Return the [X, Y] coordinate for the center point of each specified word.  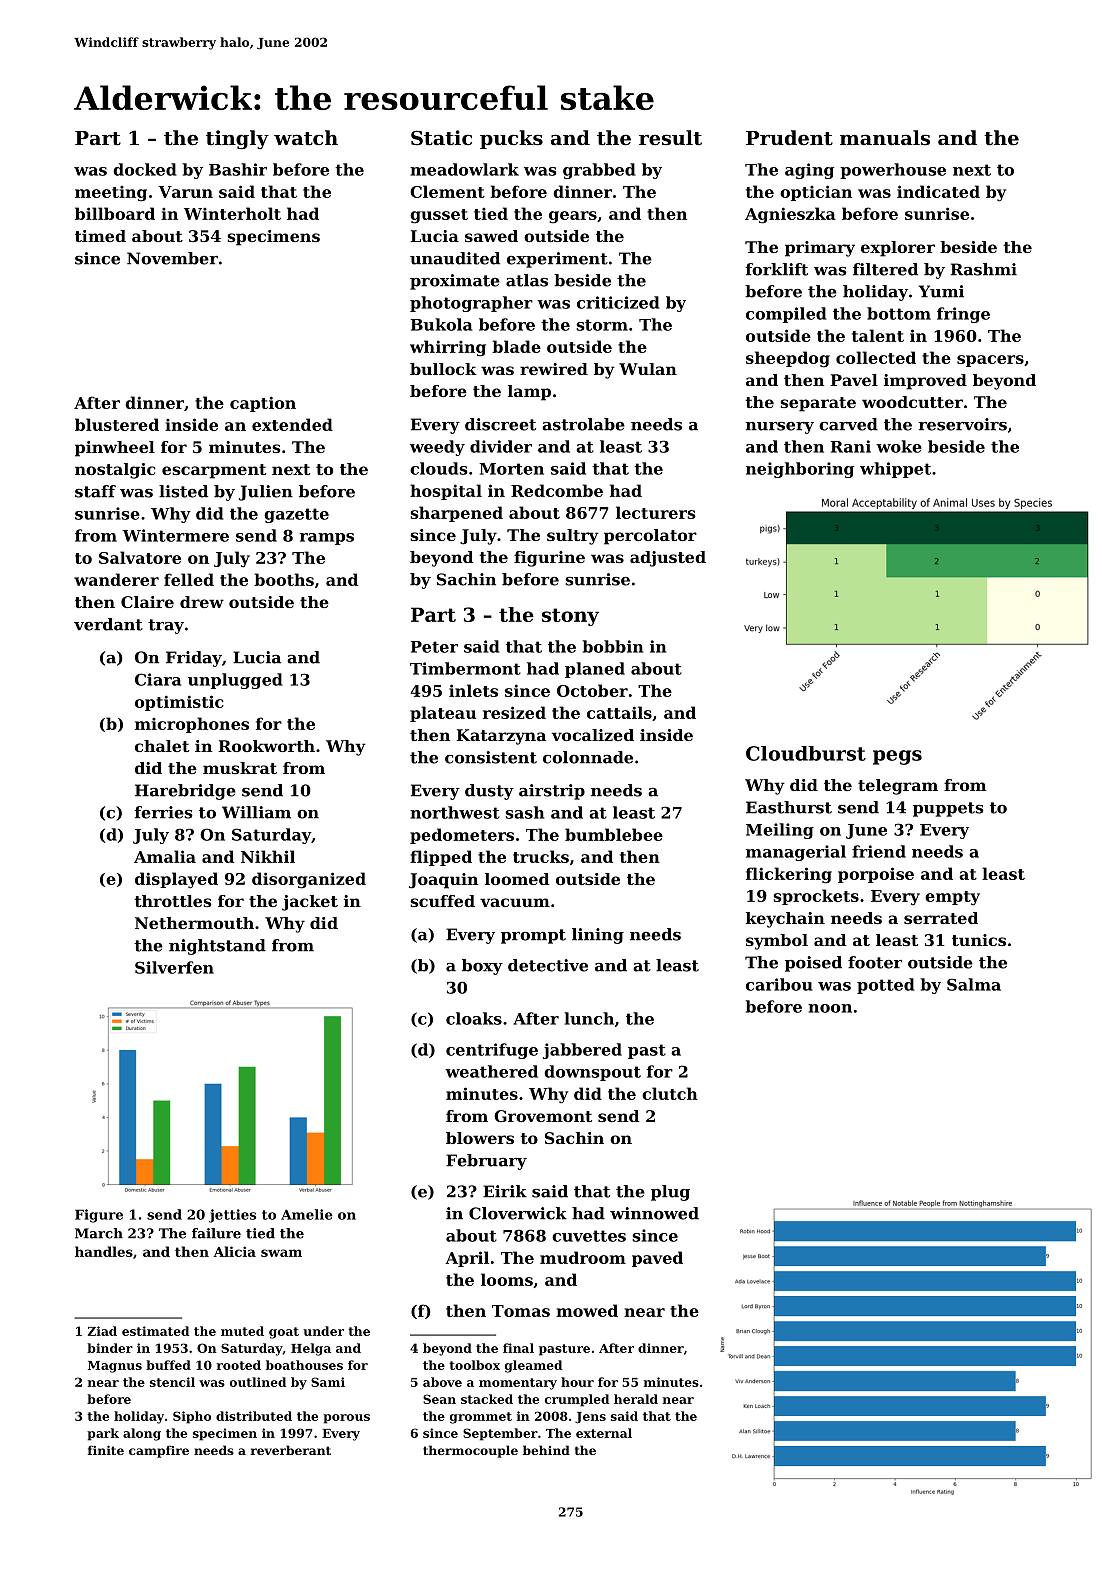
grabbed [599, 171]
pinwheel [115, 449]
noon [830, 1008]
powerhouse [893, 171]
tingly [237, 140]
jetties [232, 1216]
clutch [670, 1093]
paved [657, 1259]
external [604, 1433]
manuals [885, 137]
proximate [455, 282]
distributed [254, 1416]
